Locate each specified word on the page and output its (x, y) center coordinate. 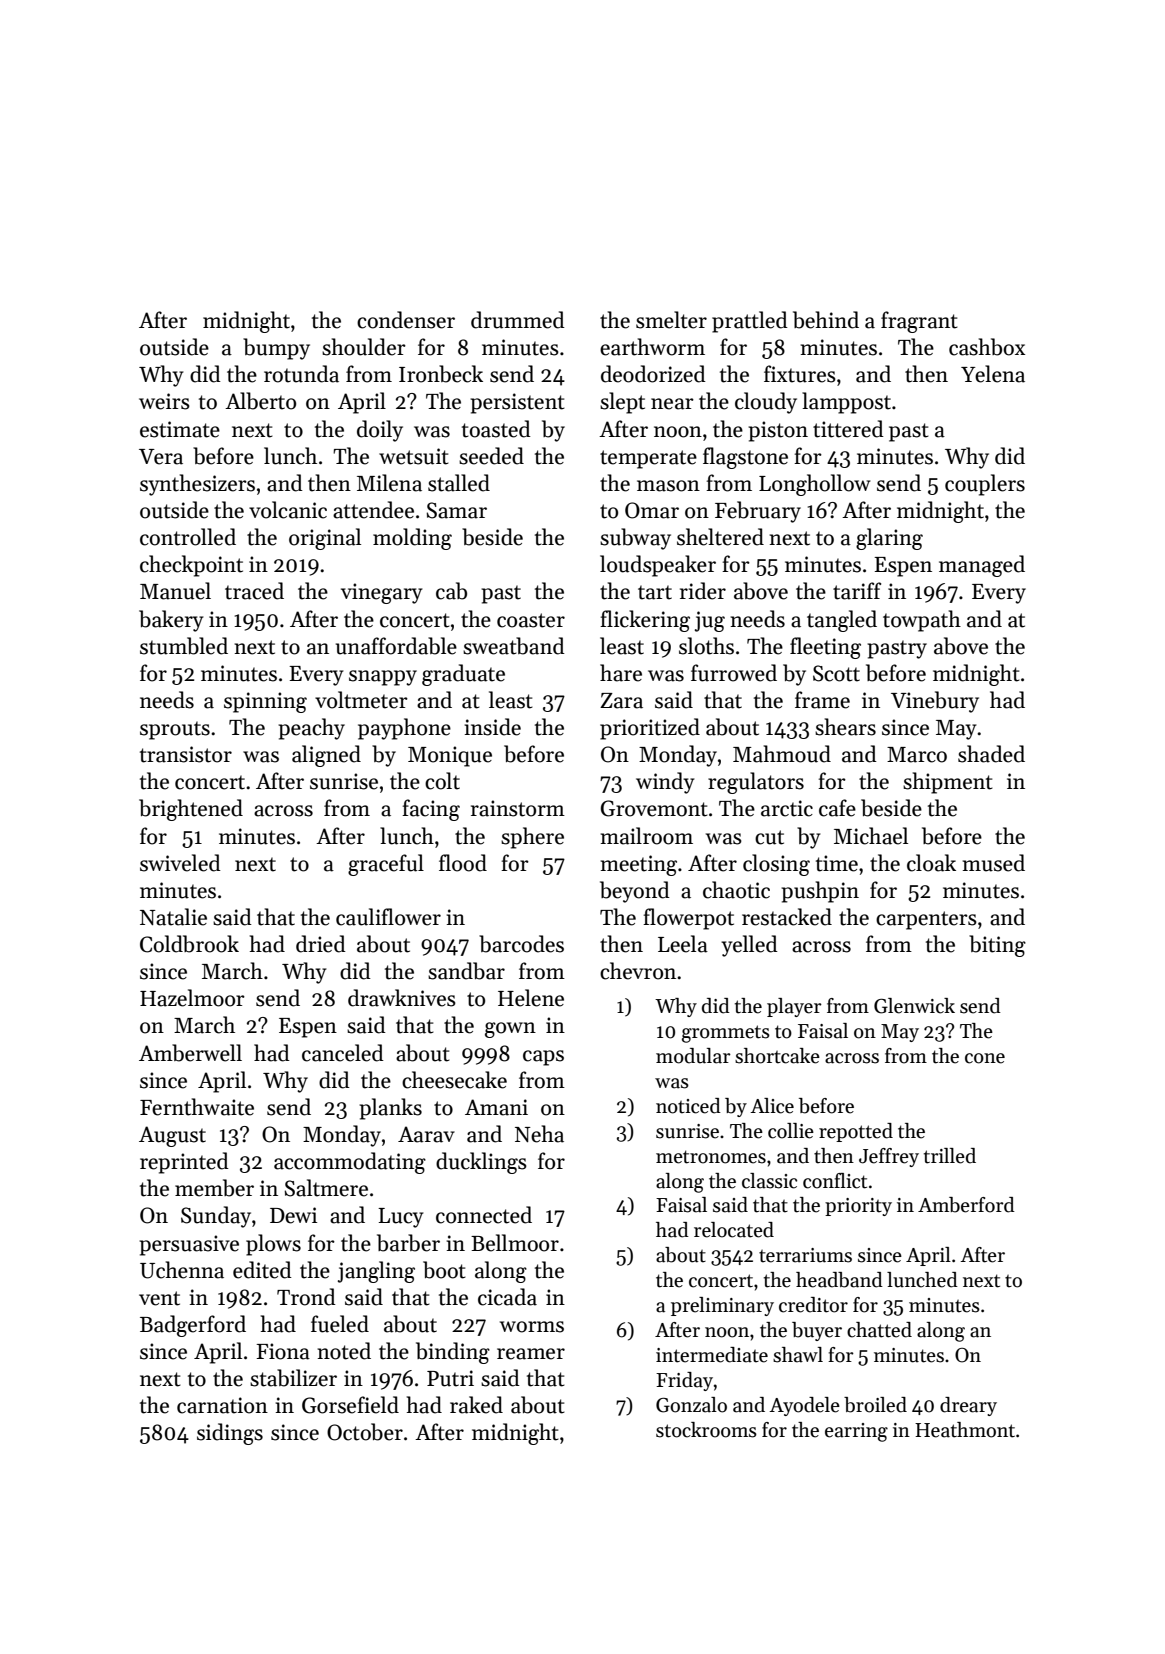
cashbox (987, 347)
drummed (518, 320)
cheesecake (454, 1080)
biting (997, 946)
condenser (406, 320)
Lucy (400, 1218)
